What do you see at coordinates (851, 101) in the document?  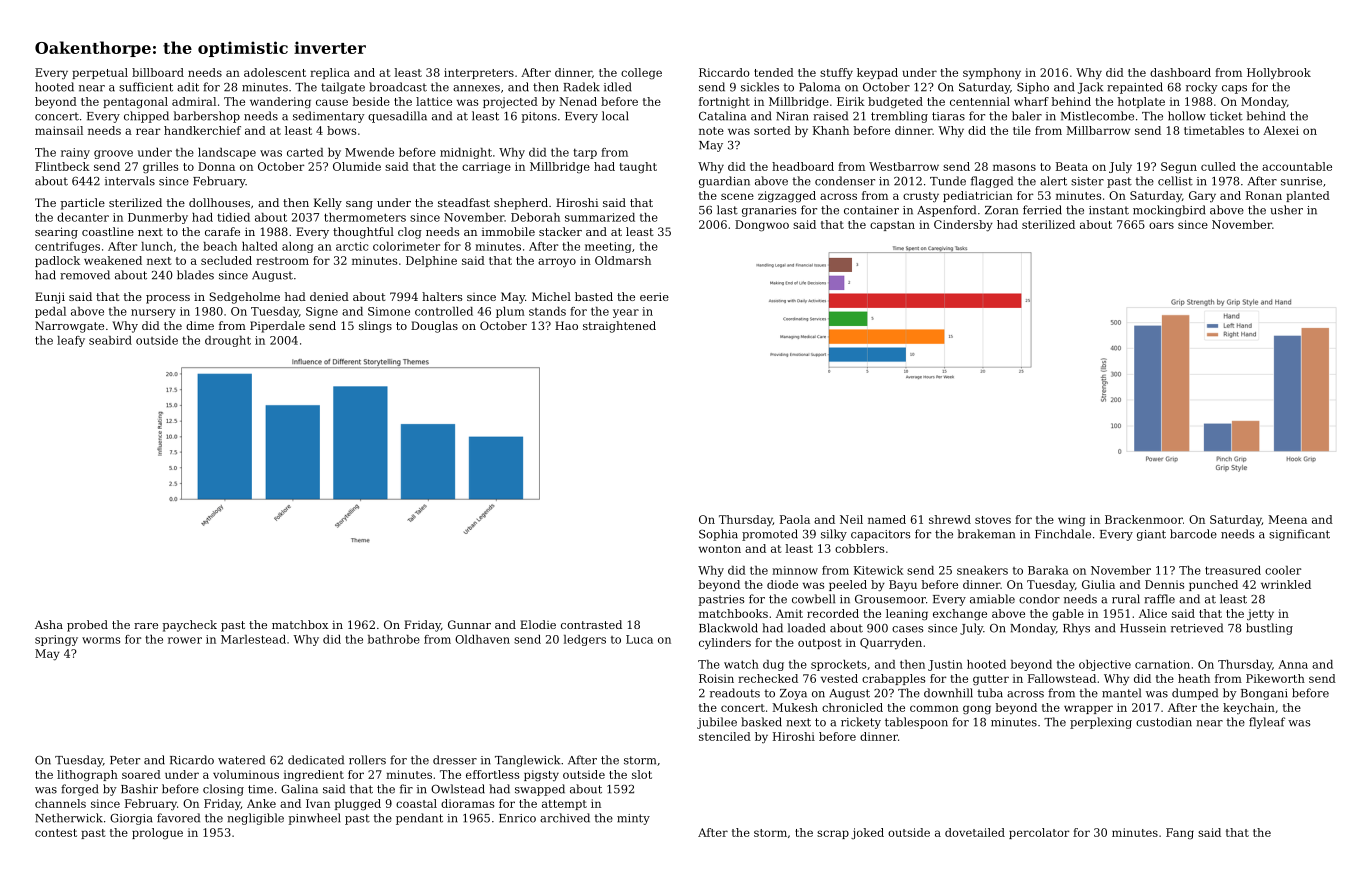 I see `Eirik` at bounding box center [851, 101].
